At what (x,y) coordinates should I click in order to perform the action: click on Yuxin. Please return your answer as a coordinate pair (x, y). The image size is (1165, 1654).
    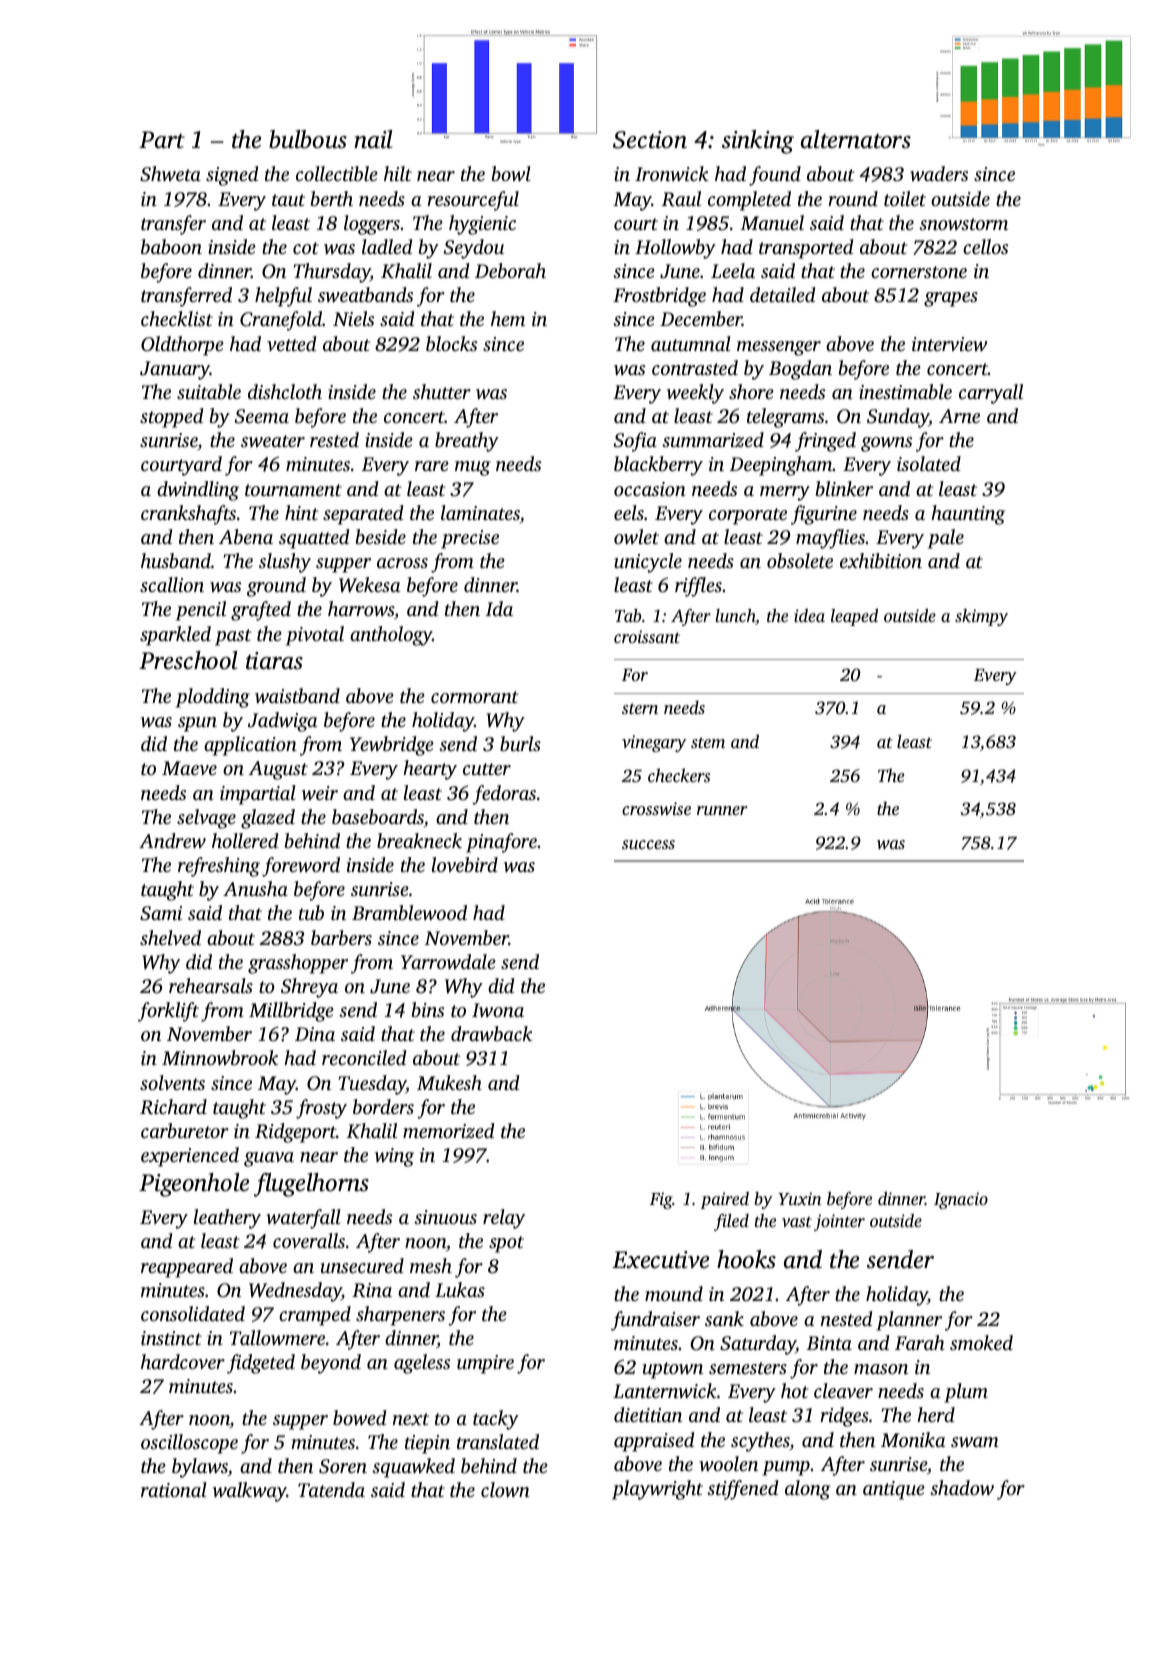
    Looking at the image, I should click on (800, 1198).
